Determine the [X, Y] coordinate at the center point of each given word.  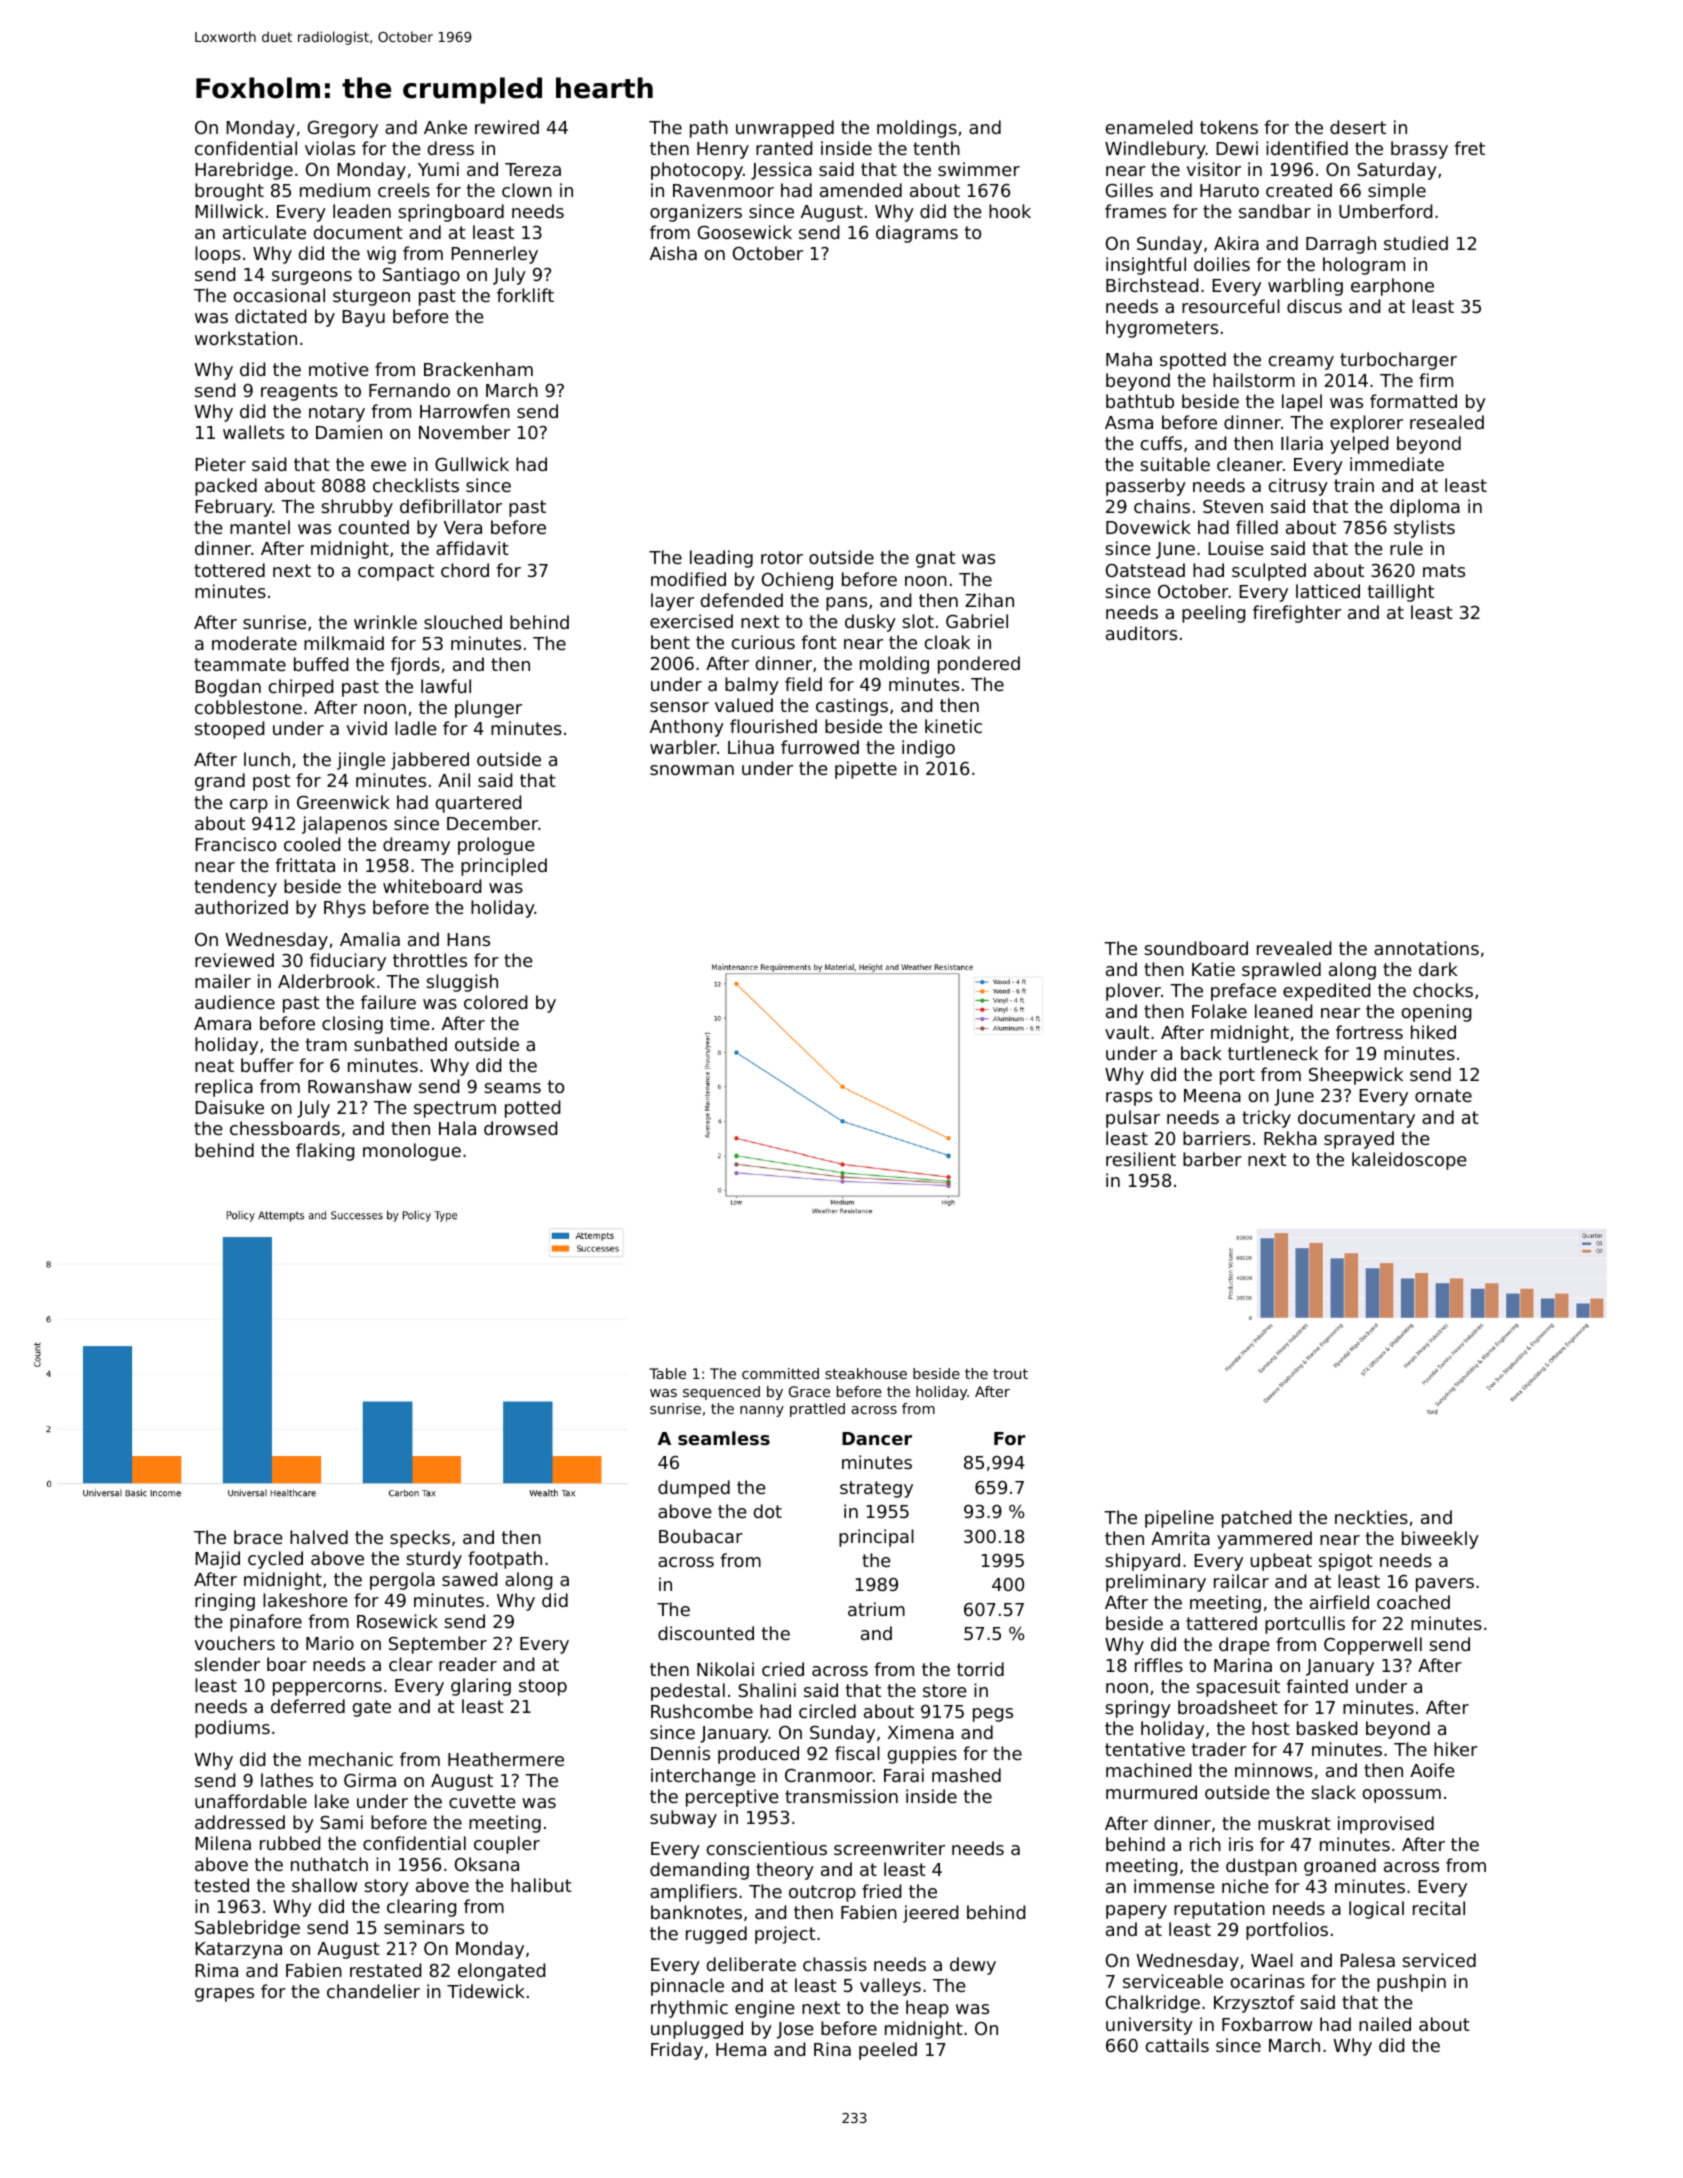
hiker [1456, 1749]
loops [218, 255]
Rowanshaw [360, 1086]
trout [1010, 1374]
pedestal [688, 1692]
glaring [481, 1687]
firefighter [1297, 614]
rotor [782, 557]
